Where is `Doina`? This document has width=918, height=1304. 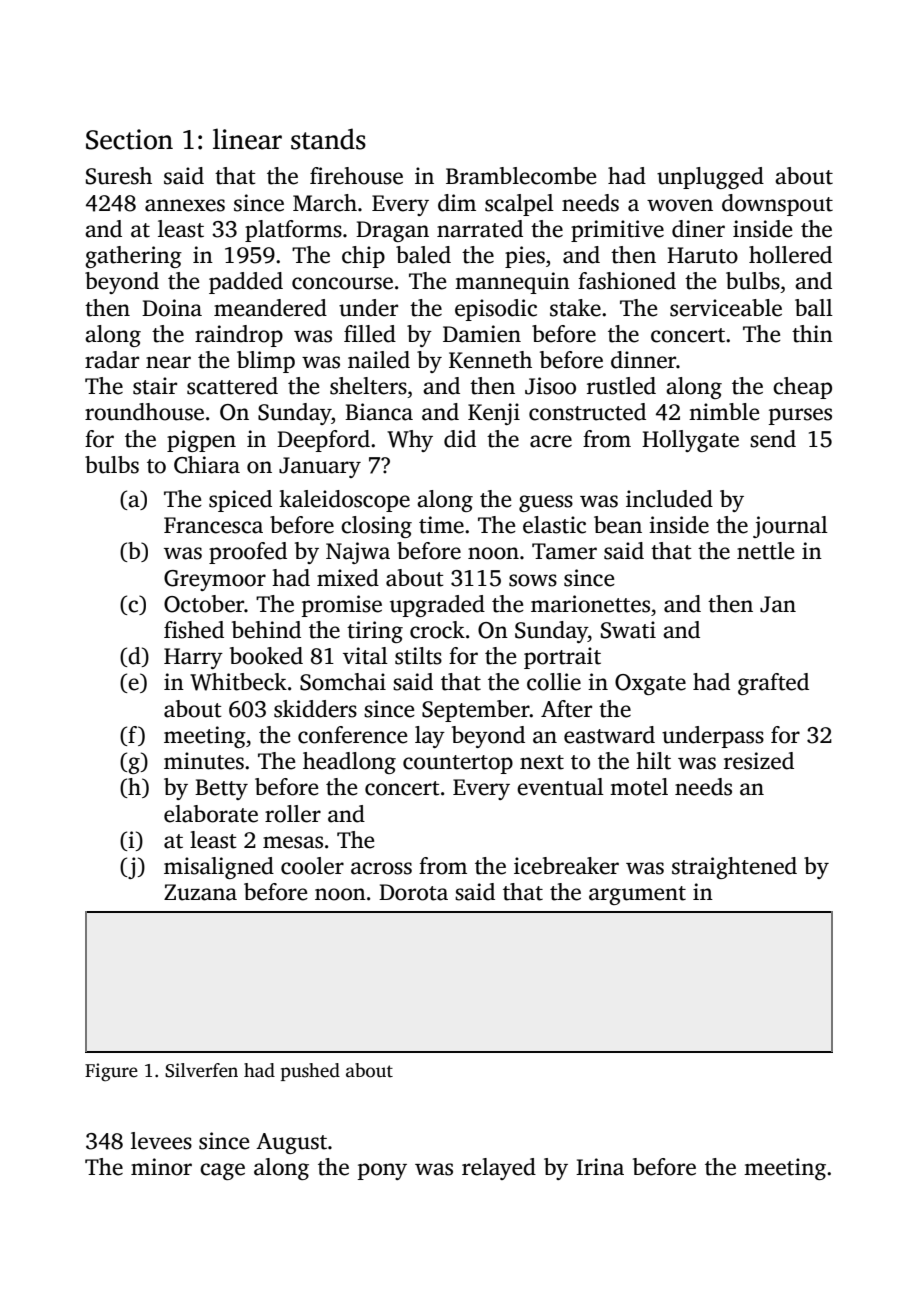
Doina is located at coordinates (172, 308).
